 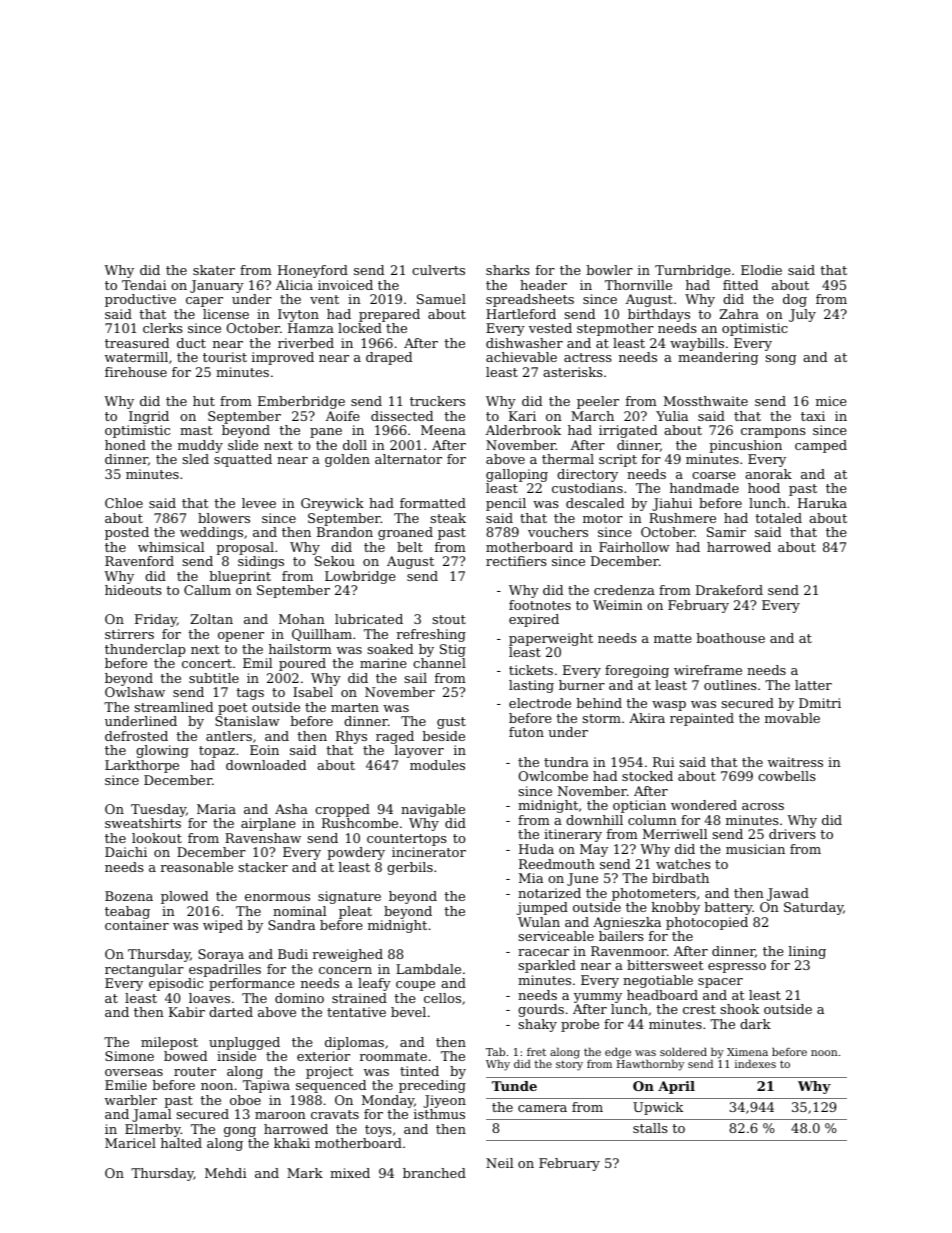 I want to click on galloping, so click(x=517, y=475).
